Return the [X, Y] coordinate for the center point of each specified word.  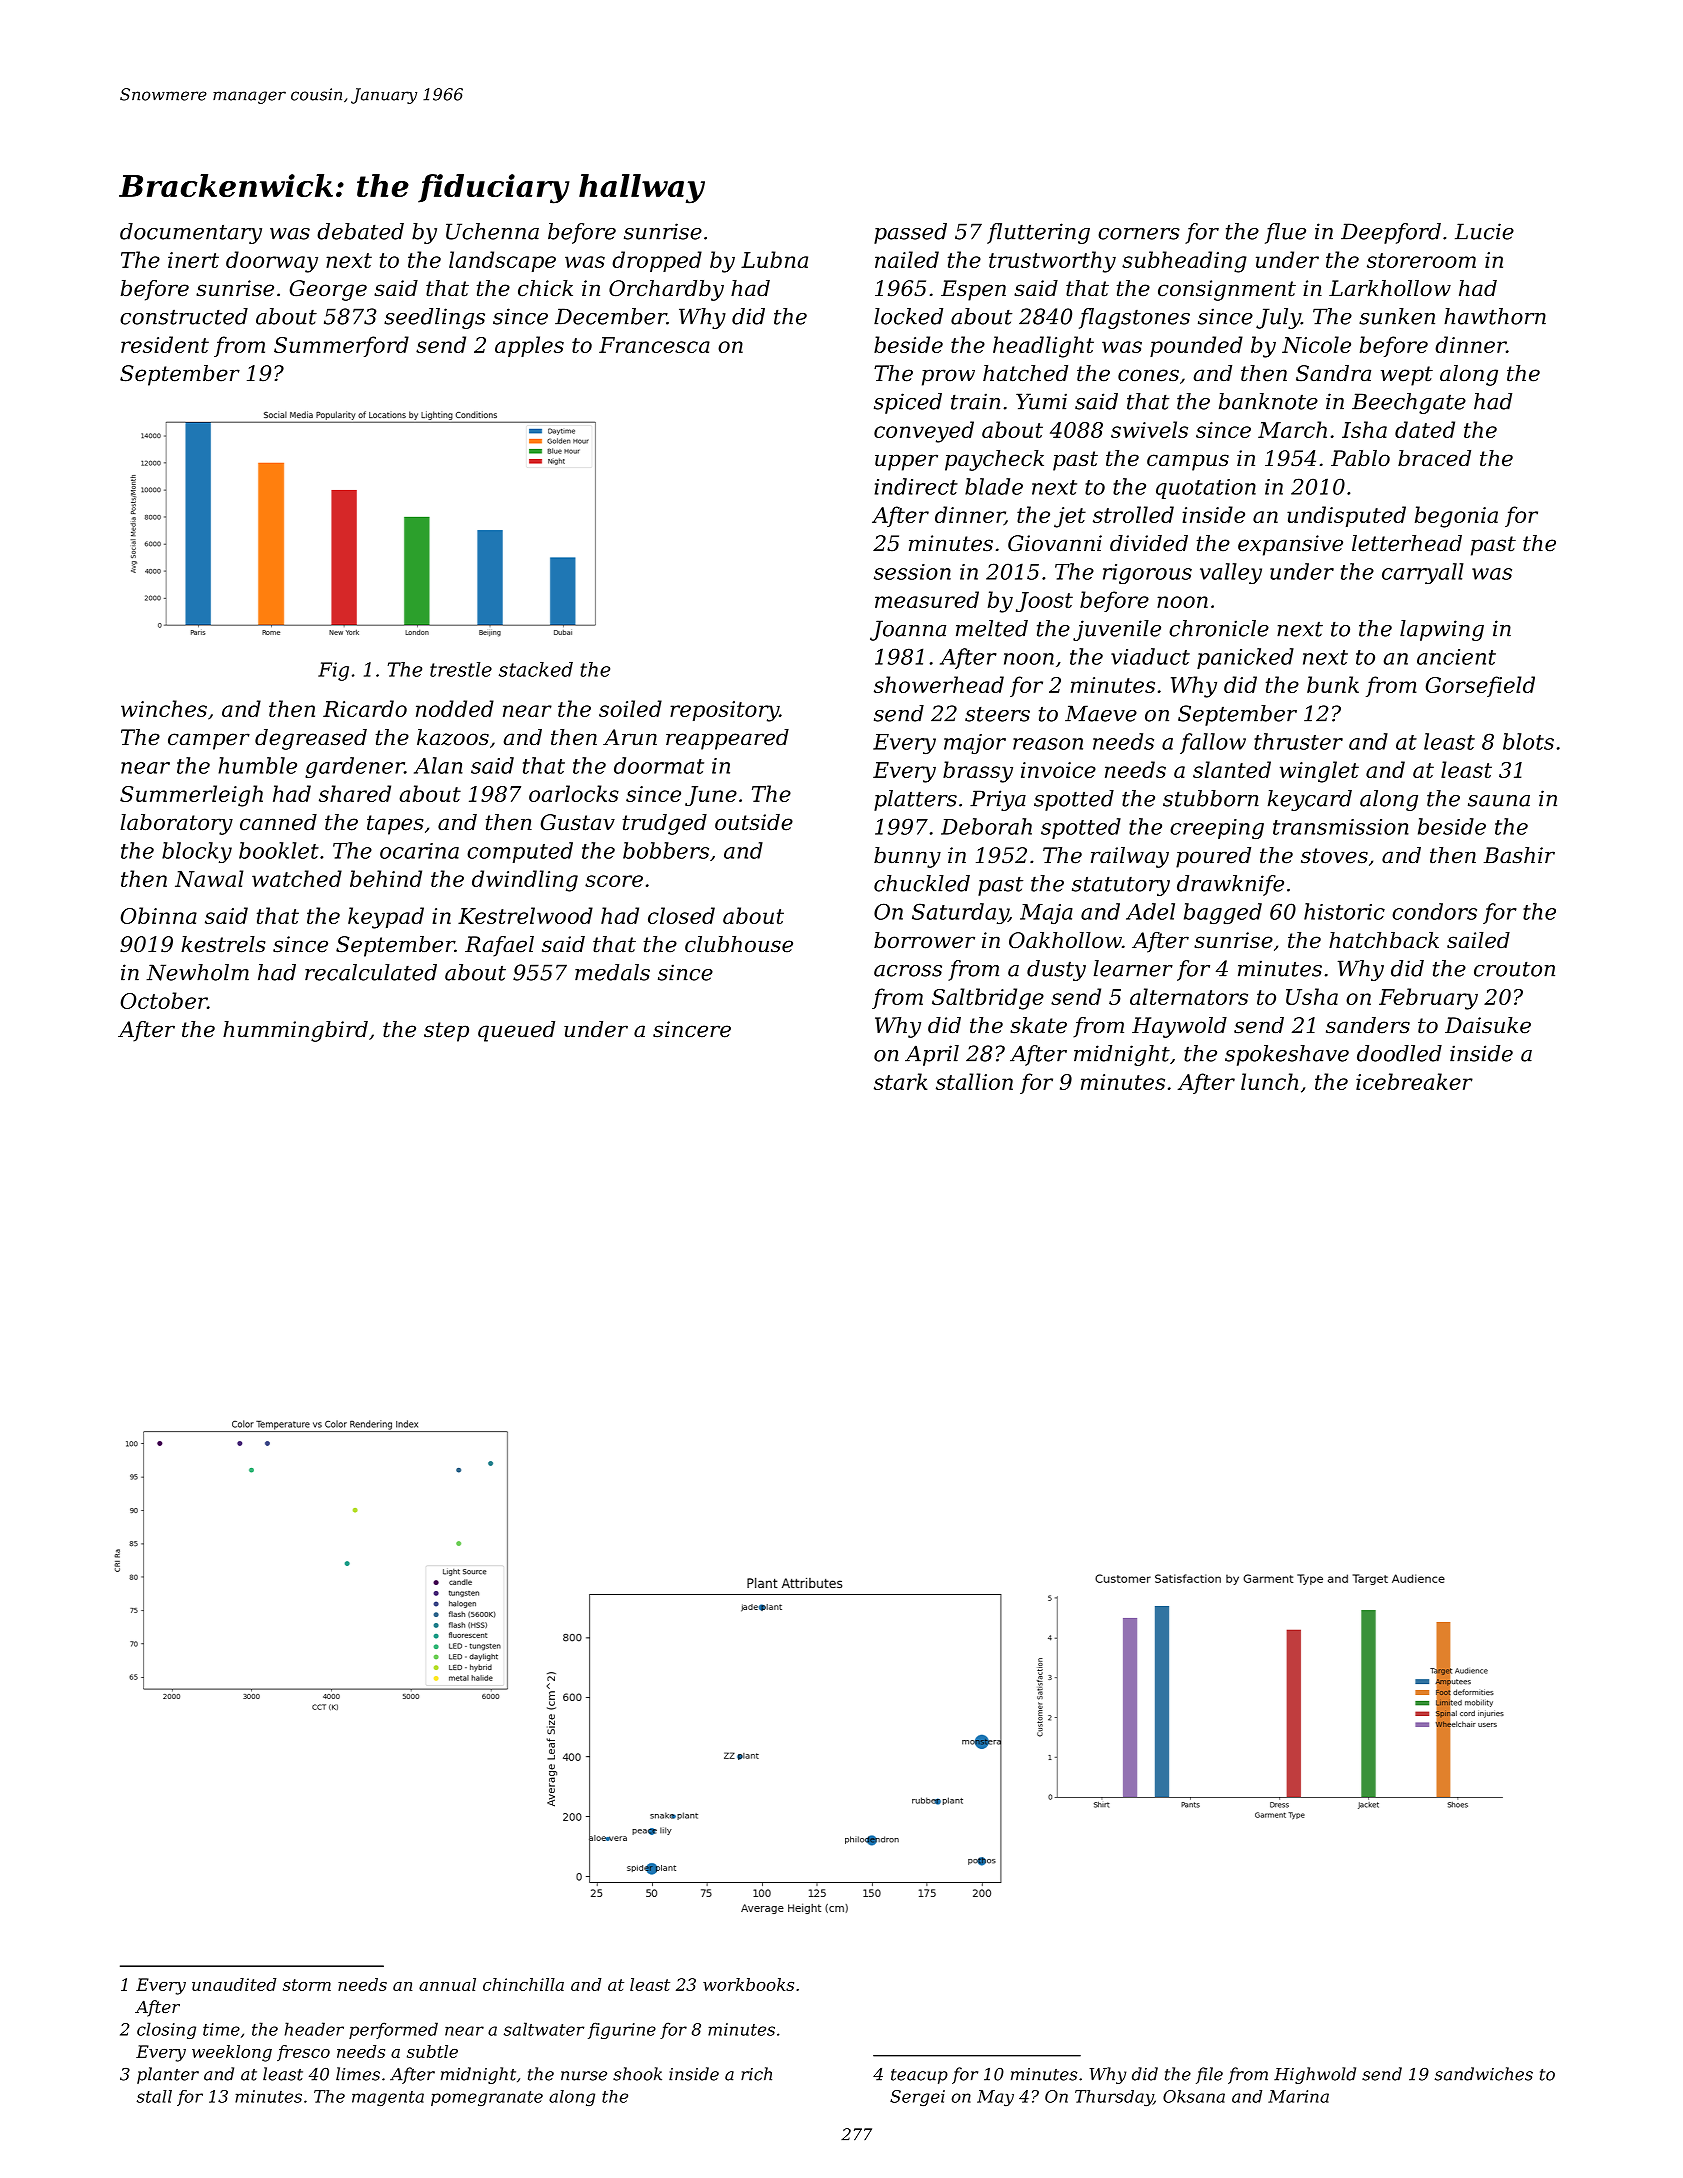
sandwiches [1484, 2074]
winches [164, 708]
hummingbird [295, 1031]
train [975, 401]
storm [307, 1985]
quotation [1206, 489]
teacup [919, 2076]
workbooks [748, 1984]
